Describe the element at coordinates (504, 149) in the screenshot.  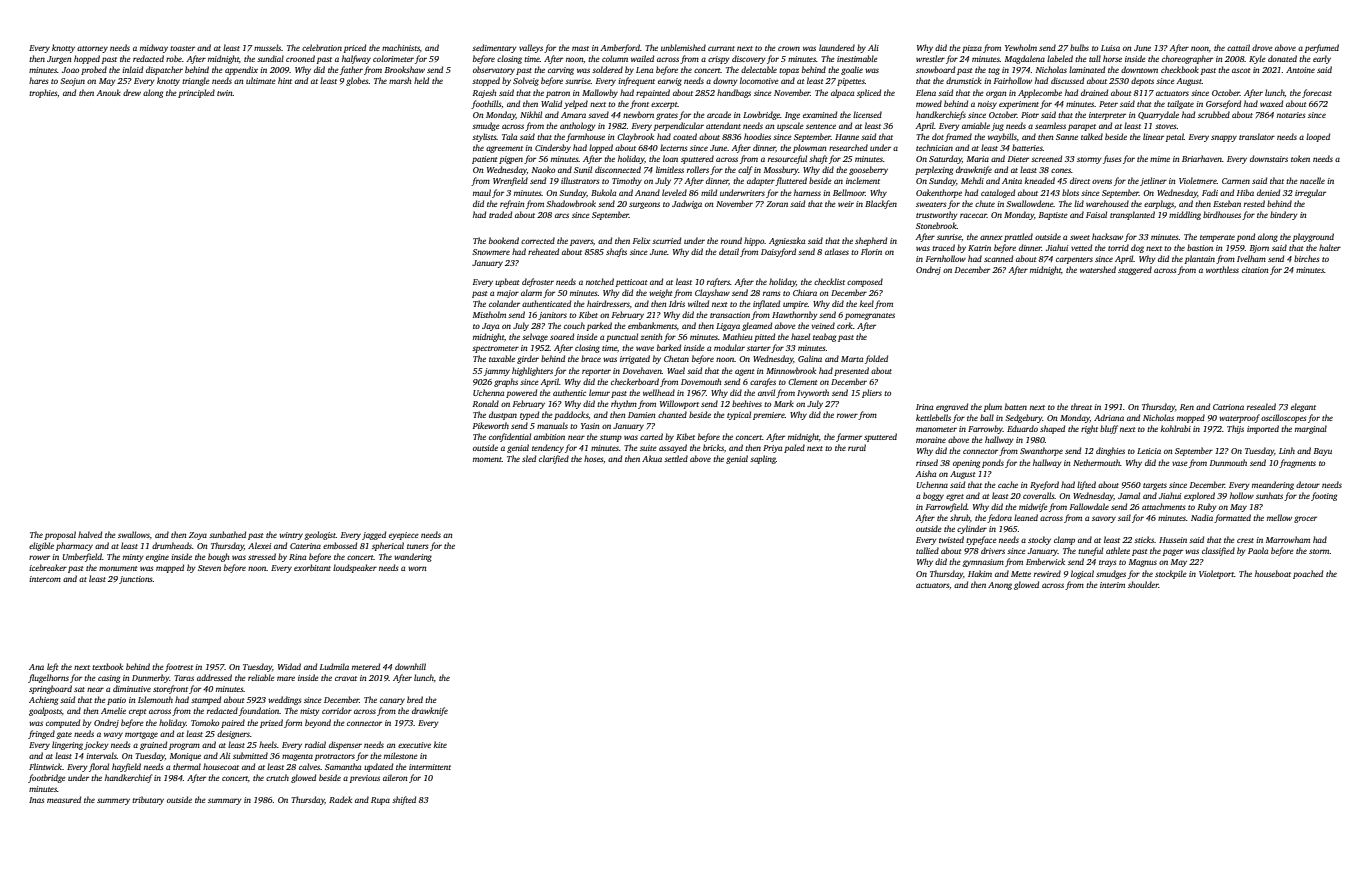
I see `agreement` at that location.
